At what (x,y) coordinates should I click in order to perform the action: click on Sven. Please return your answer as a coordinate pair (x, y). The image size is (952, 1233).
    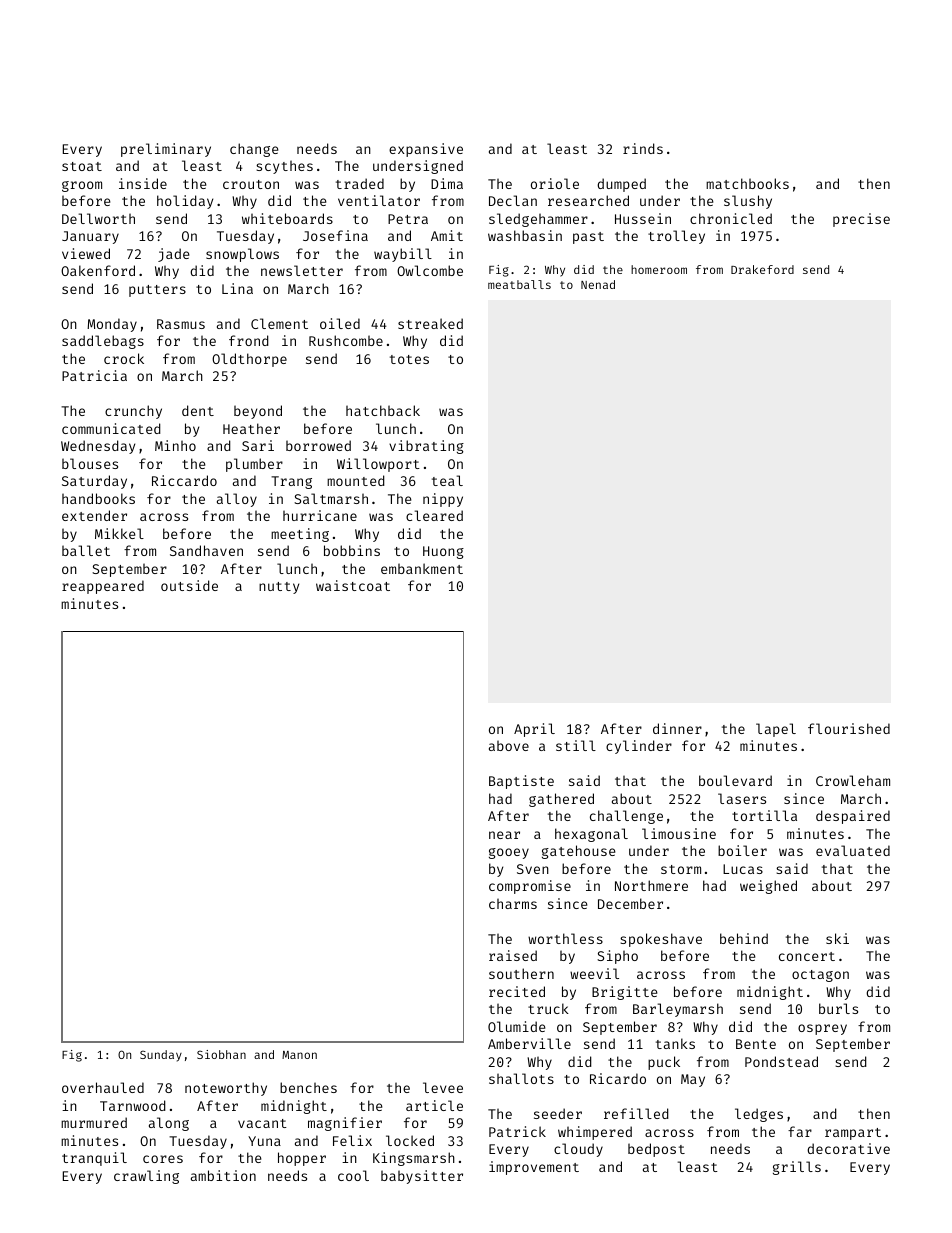
    Looking at the image, I should click on (533, 869).
